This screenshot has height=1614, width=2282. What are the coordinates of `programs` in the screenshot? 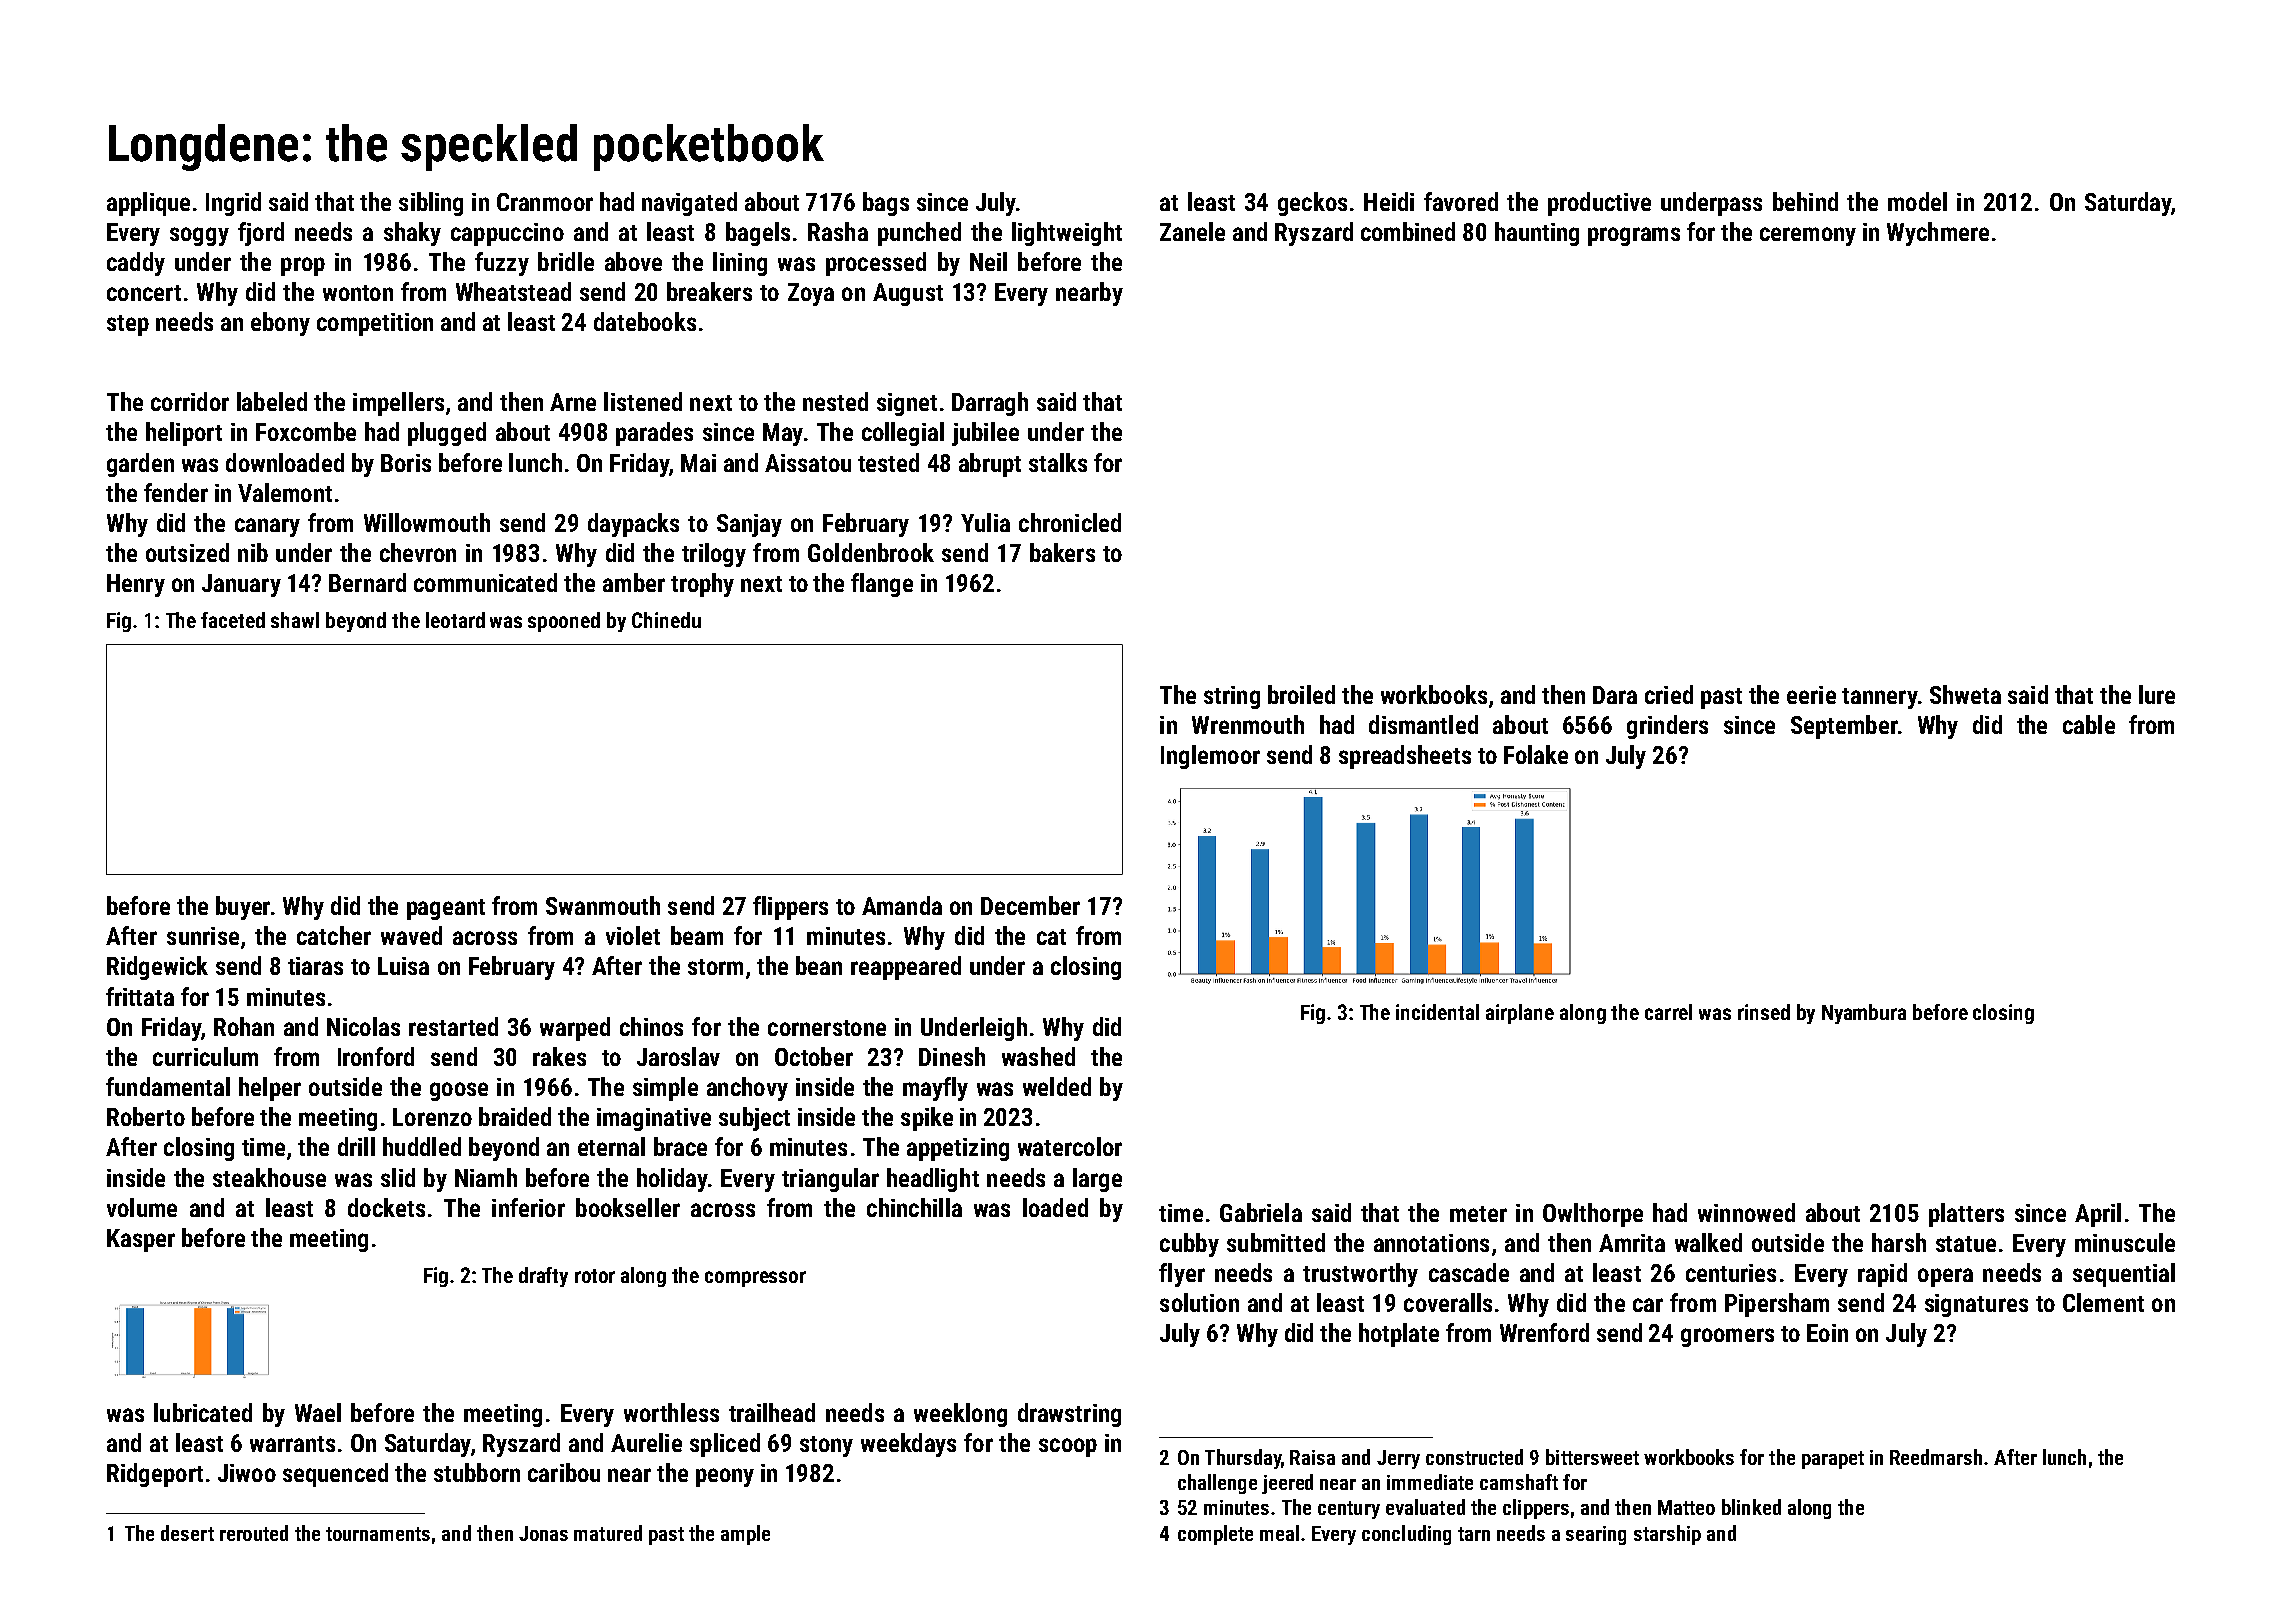 It's located at (1634, 236).
